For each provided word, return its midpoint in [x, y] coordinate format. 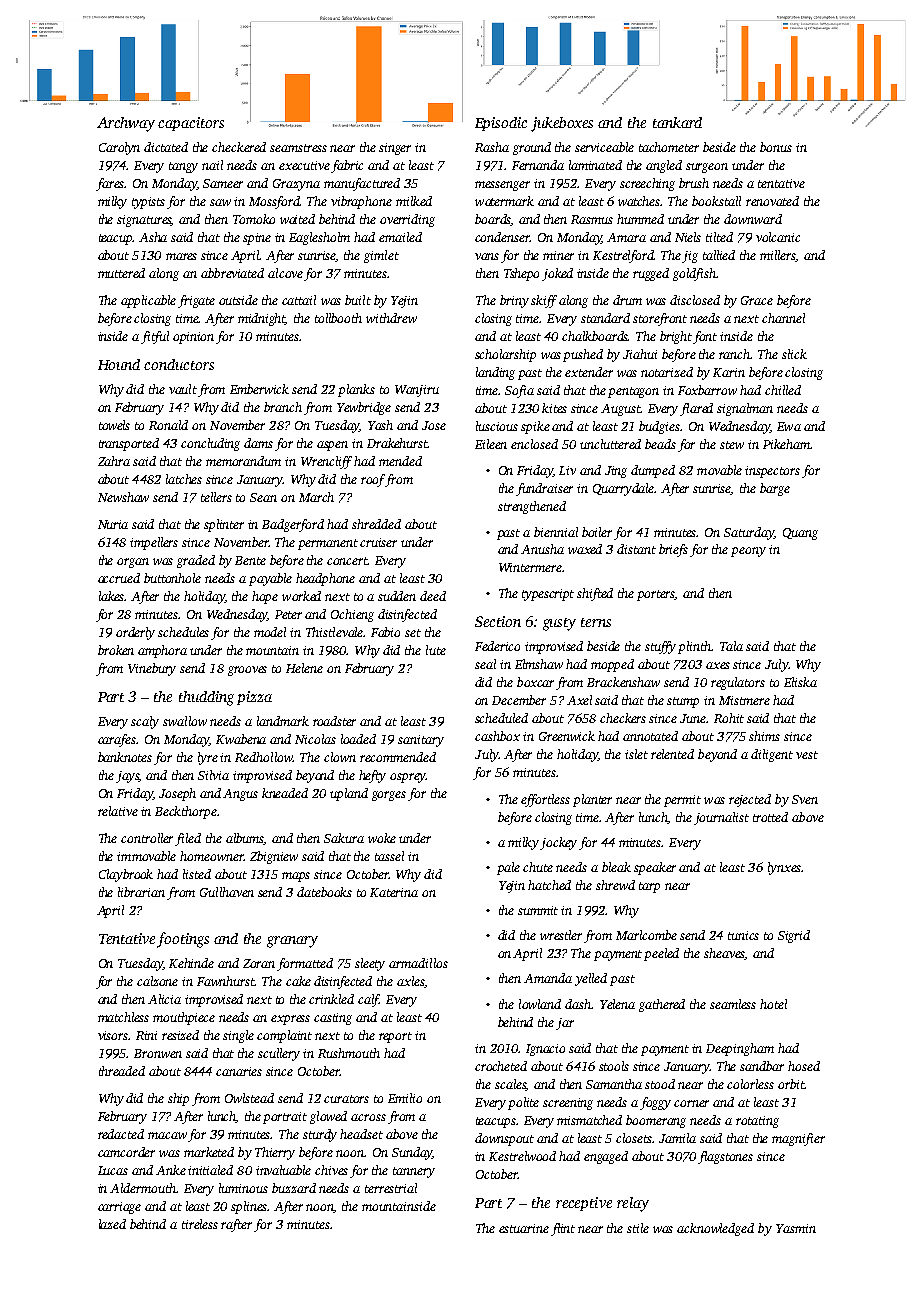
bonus [776, 147]
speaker [655, 868]
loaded [358, 739]
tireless [200, 1224]
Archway [126, 124]
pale [508, 868]
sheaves [724, 954]
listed [197, 874]
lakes [112, 596]
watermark [504, 201]
